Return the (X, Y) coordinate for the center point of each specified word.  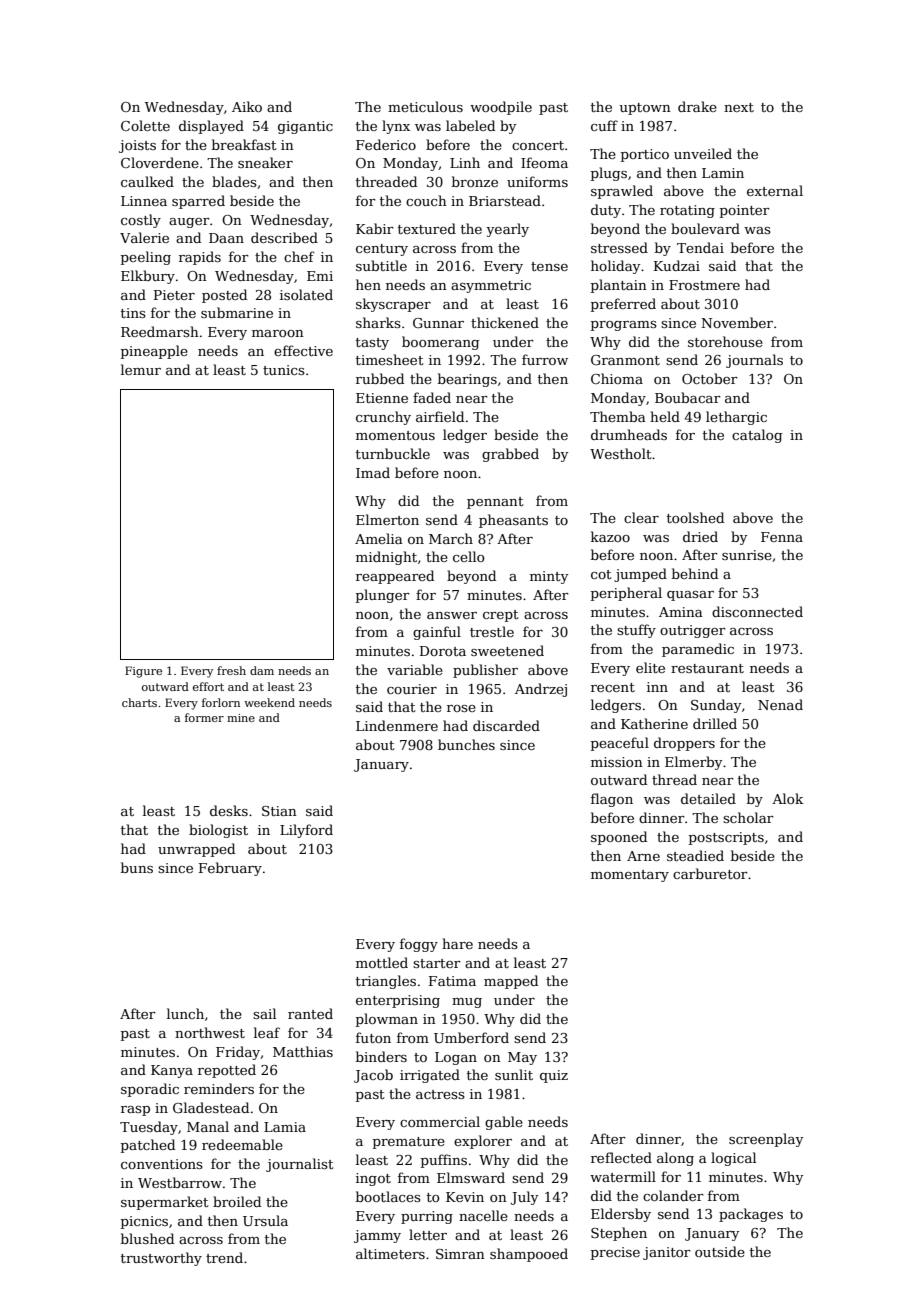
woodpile (501, 108)
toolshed (695, 517)
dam (262, 670)
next (739, 107)
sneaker (265, 162)
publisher (485, 671)
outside (720, 1251)
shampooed (529, 1255)
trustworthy (161, 1259)
